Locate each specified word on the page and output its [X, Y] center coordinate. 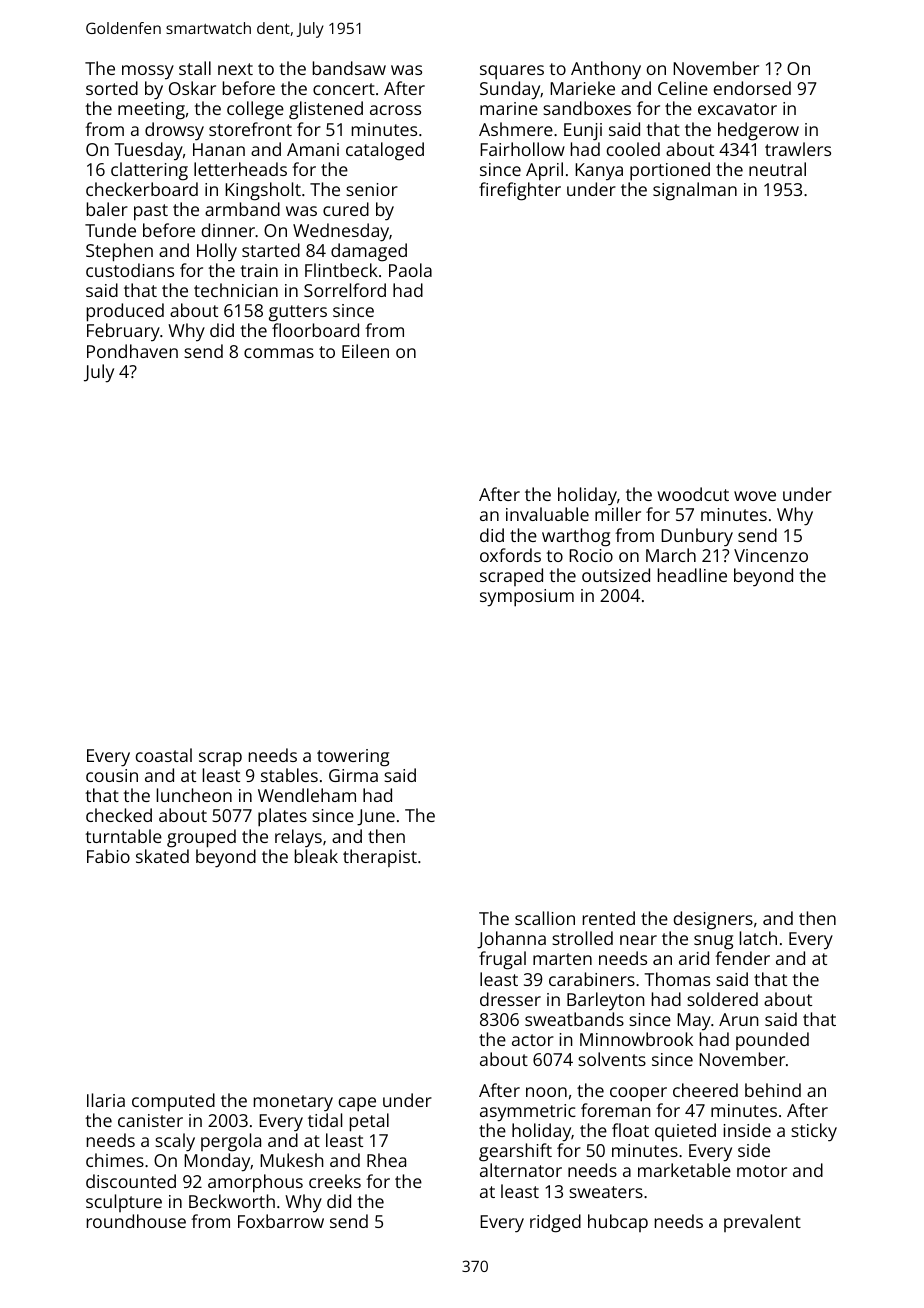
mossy [148, 72]
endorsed [752, 88]
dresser [510, 999]
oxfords [510, 555]
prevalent [762, 1223]
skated [162, 856]
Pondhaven [132, 351]
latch [758, 938]
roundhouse [136, 1221]
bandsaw [349, 68]
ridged [555, 1223]
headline [692, 575]
